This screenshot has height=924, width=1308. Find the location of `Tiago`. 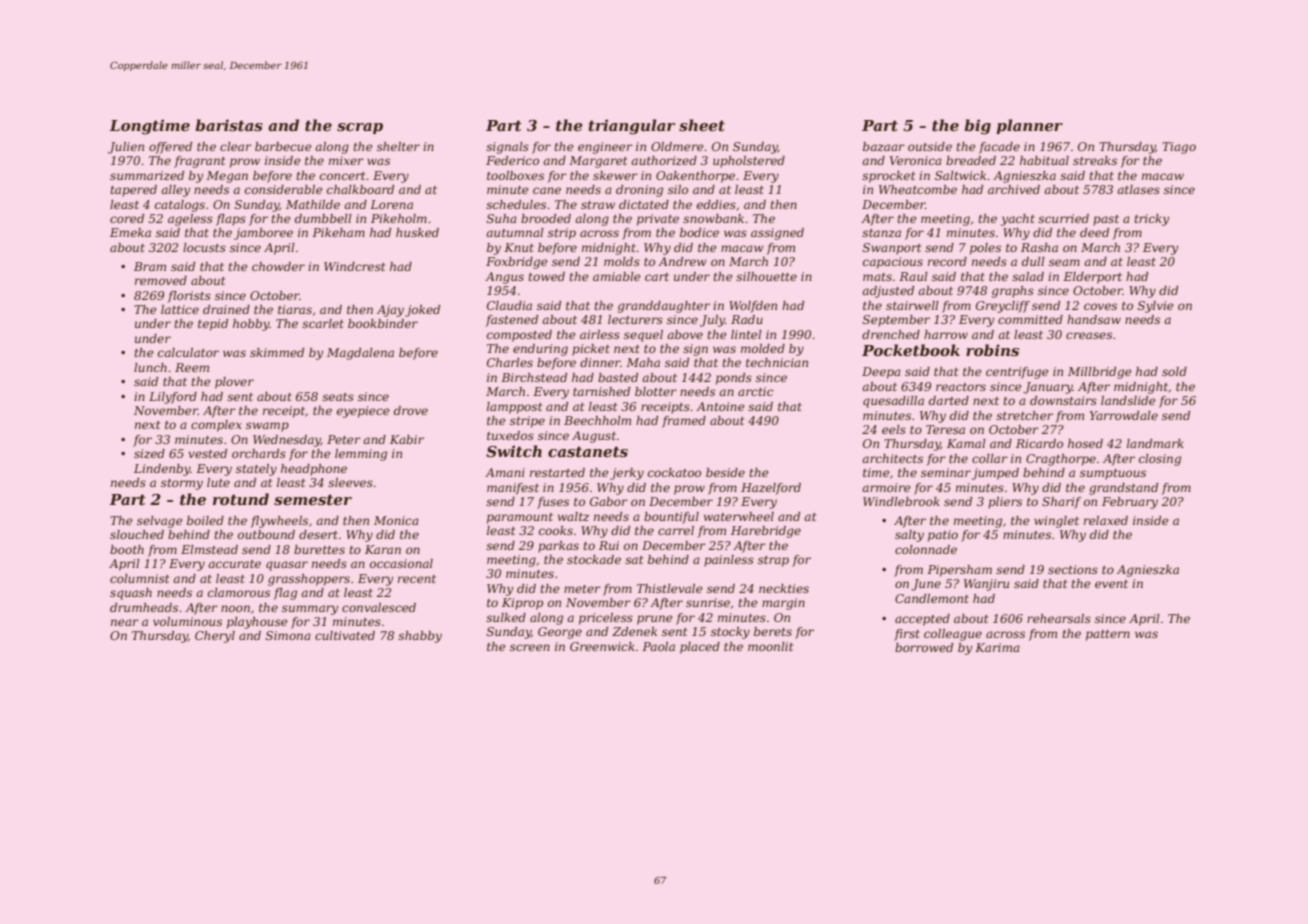

Tiago is located at coordinates (1179, 148).
